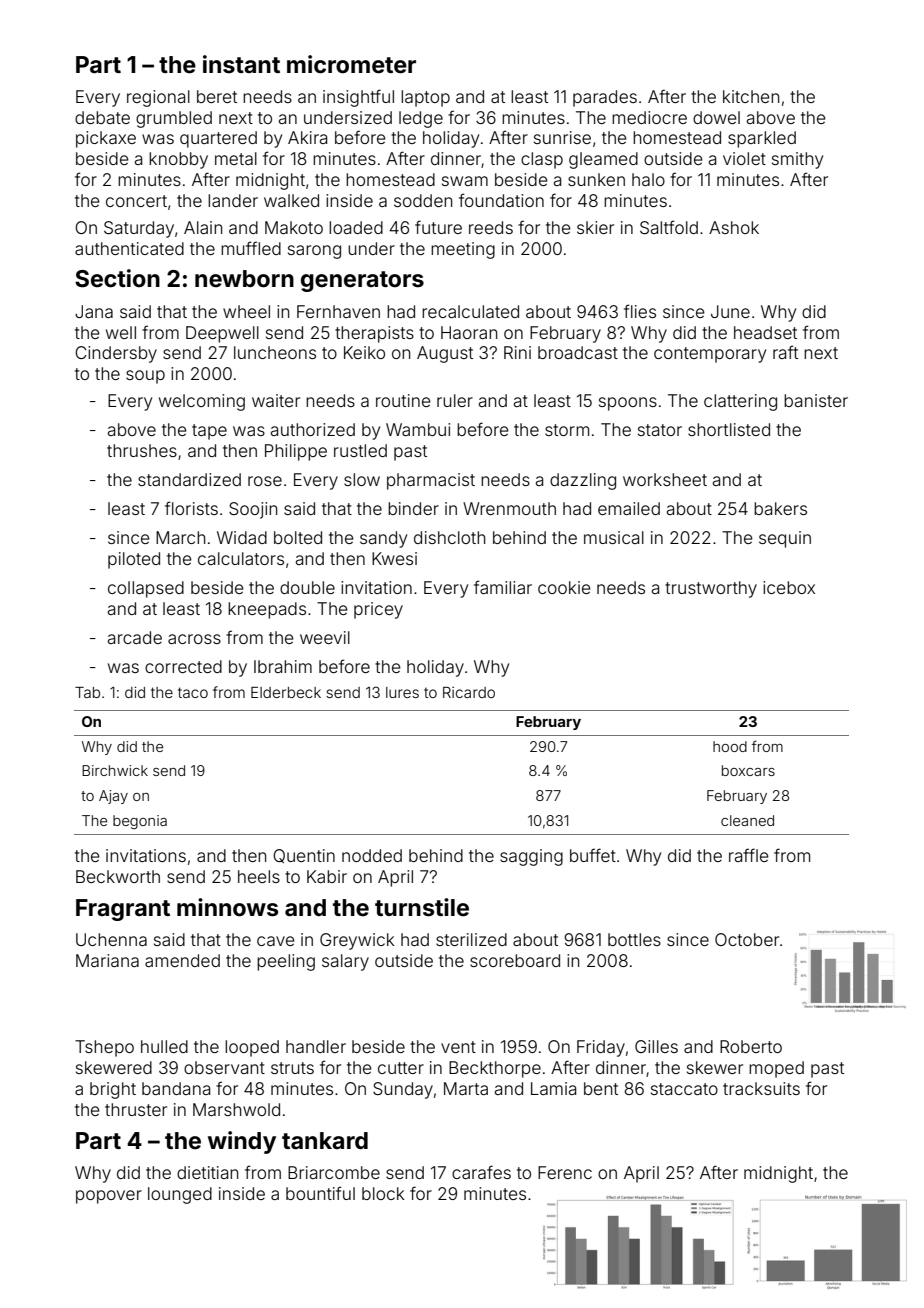 The image size is (924, 1308). Describe the element at coordinates (241, 64) in the screenshot. I see `instant` at that location.
